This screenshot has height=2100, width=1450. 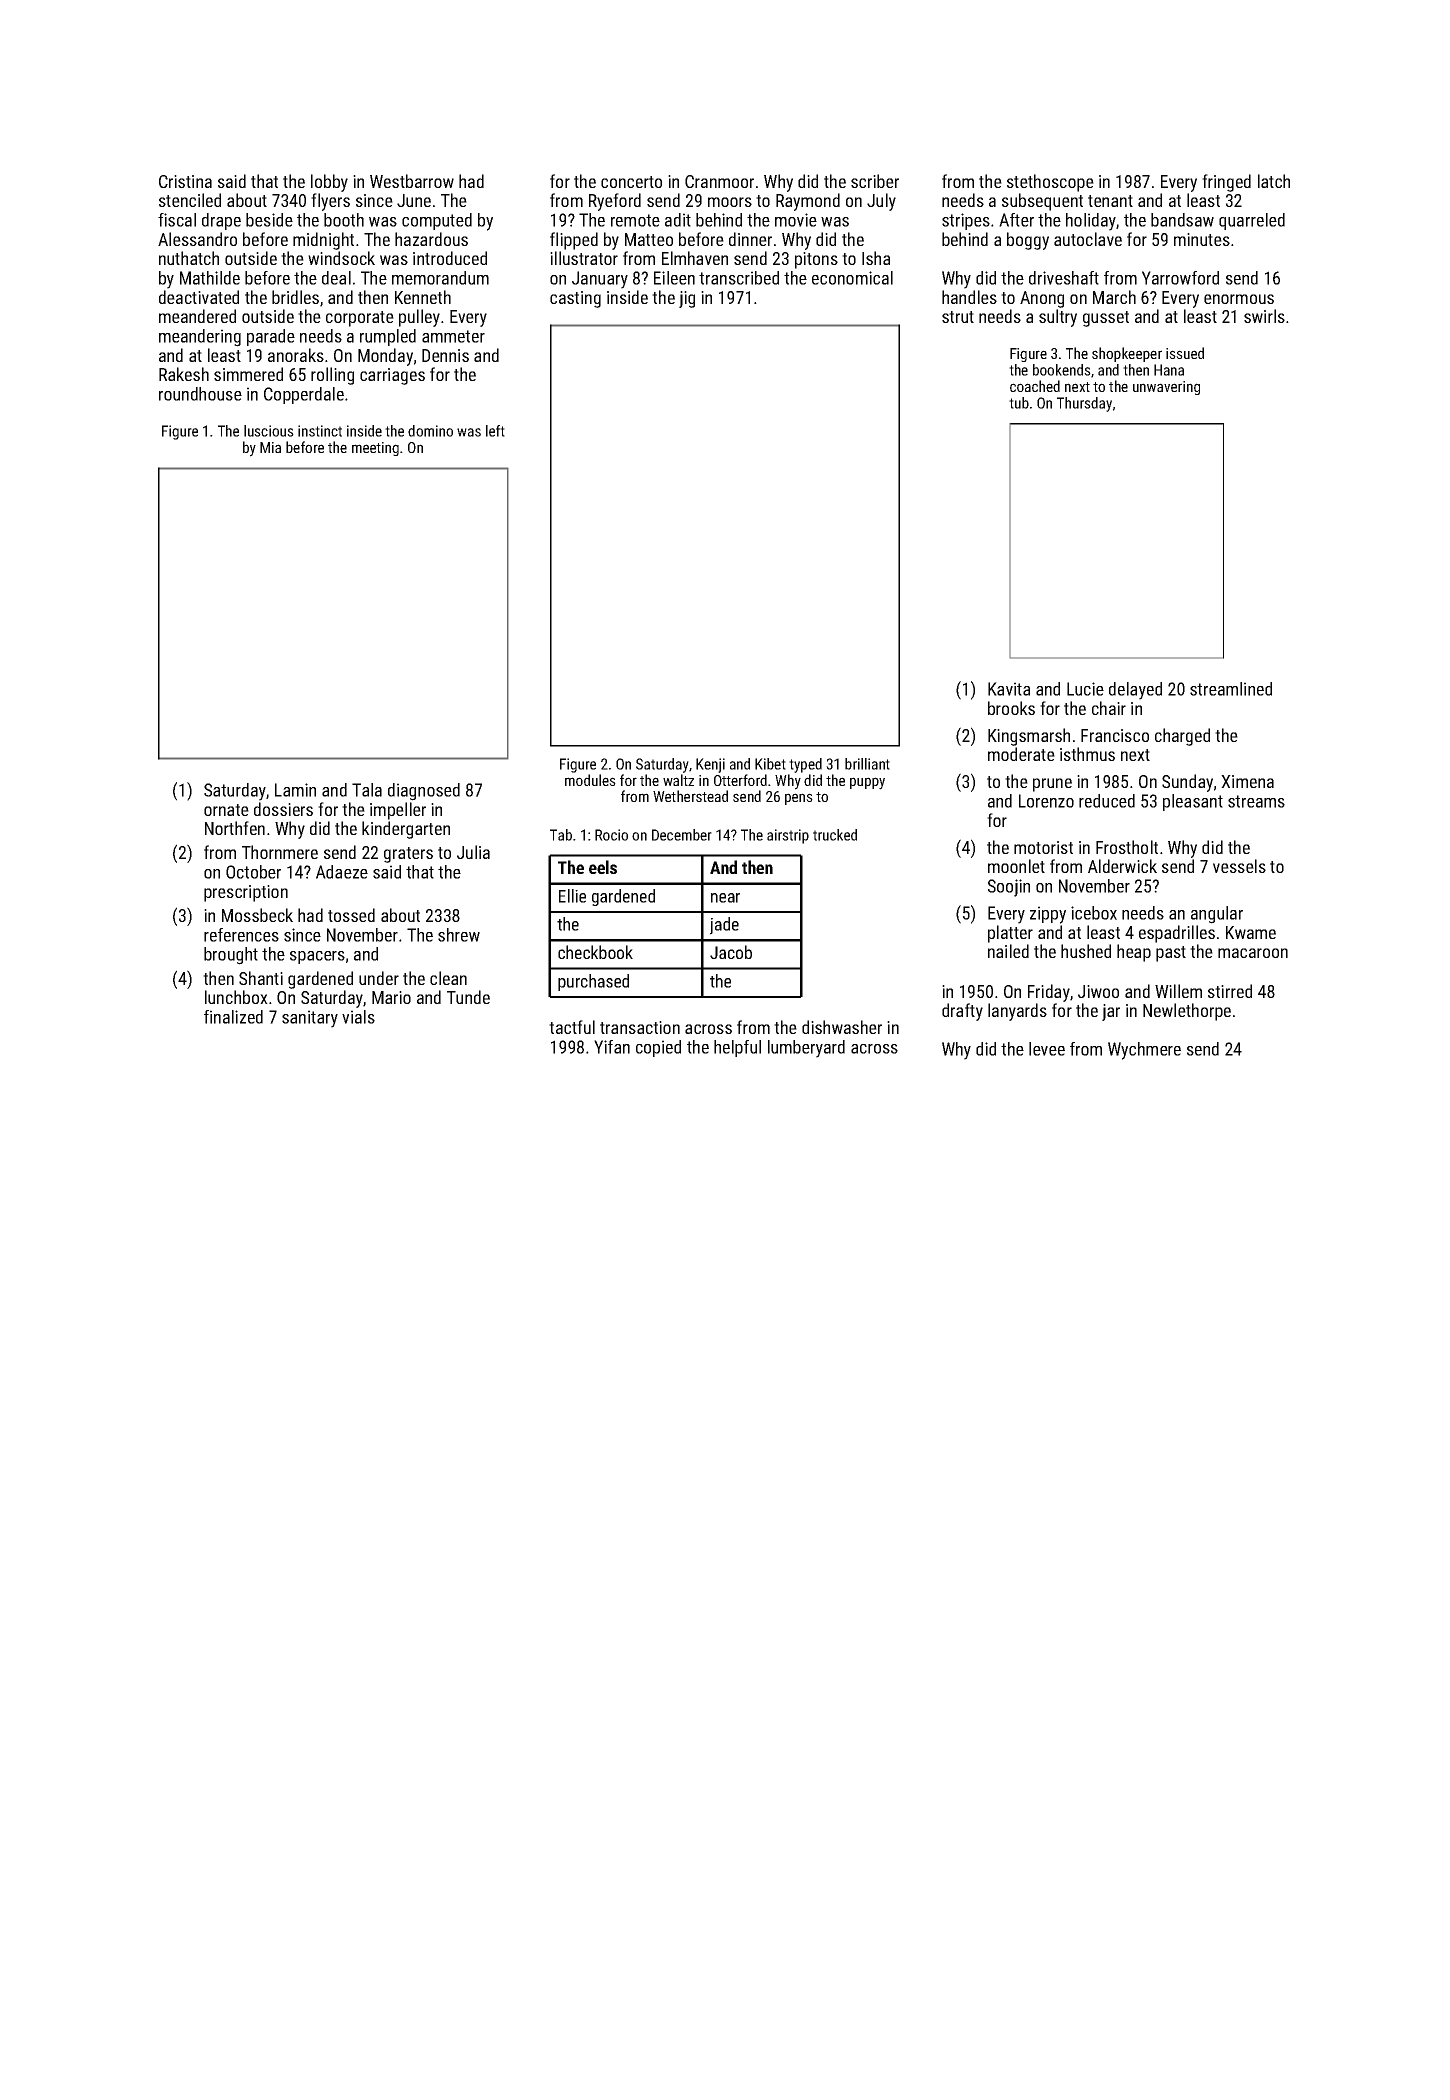 I want to click on roundhouse, so click(x=200, y=394).
